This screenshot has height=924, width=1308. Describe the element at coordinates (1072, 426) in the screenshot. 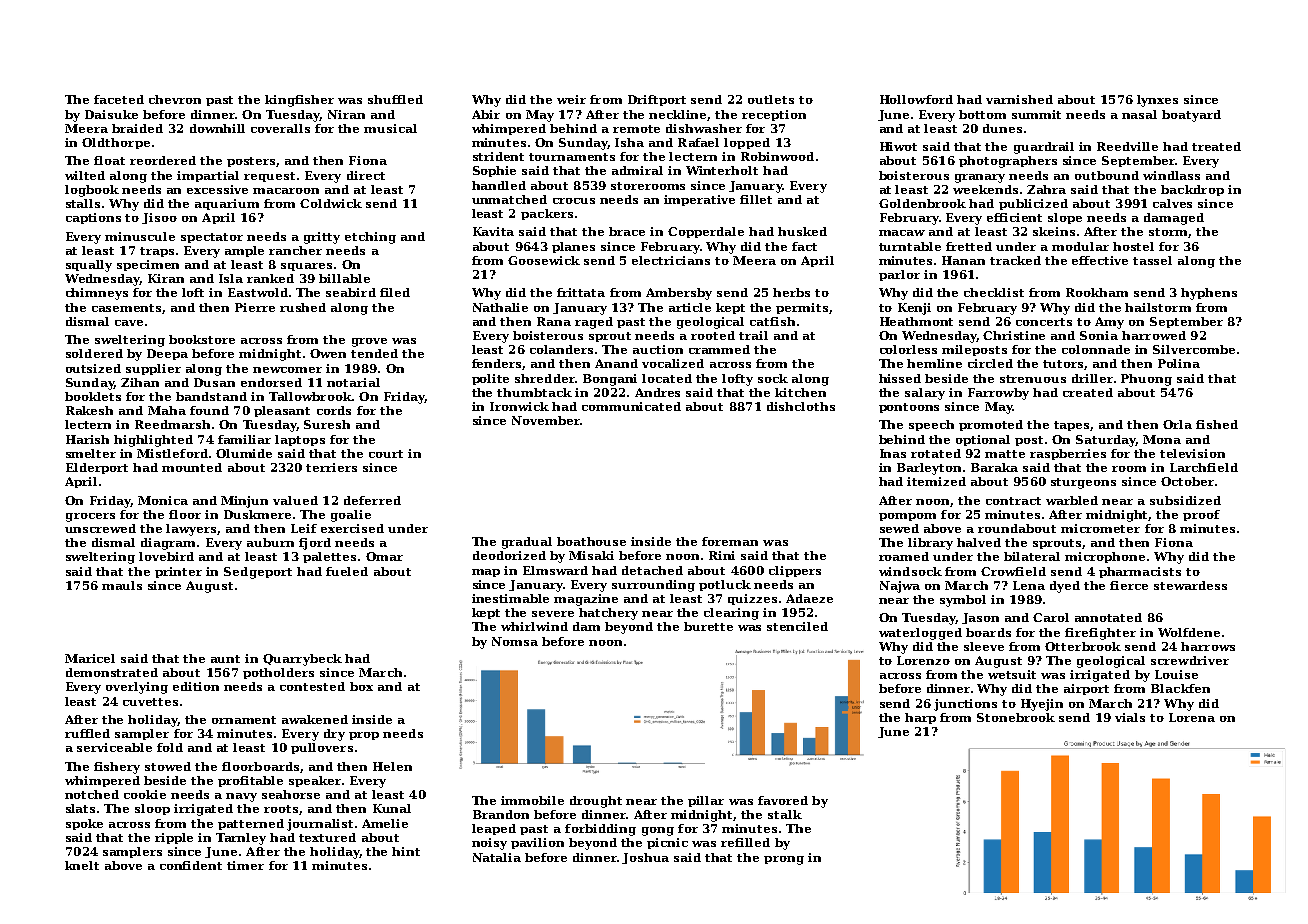

I see `tapes` at that location.
